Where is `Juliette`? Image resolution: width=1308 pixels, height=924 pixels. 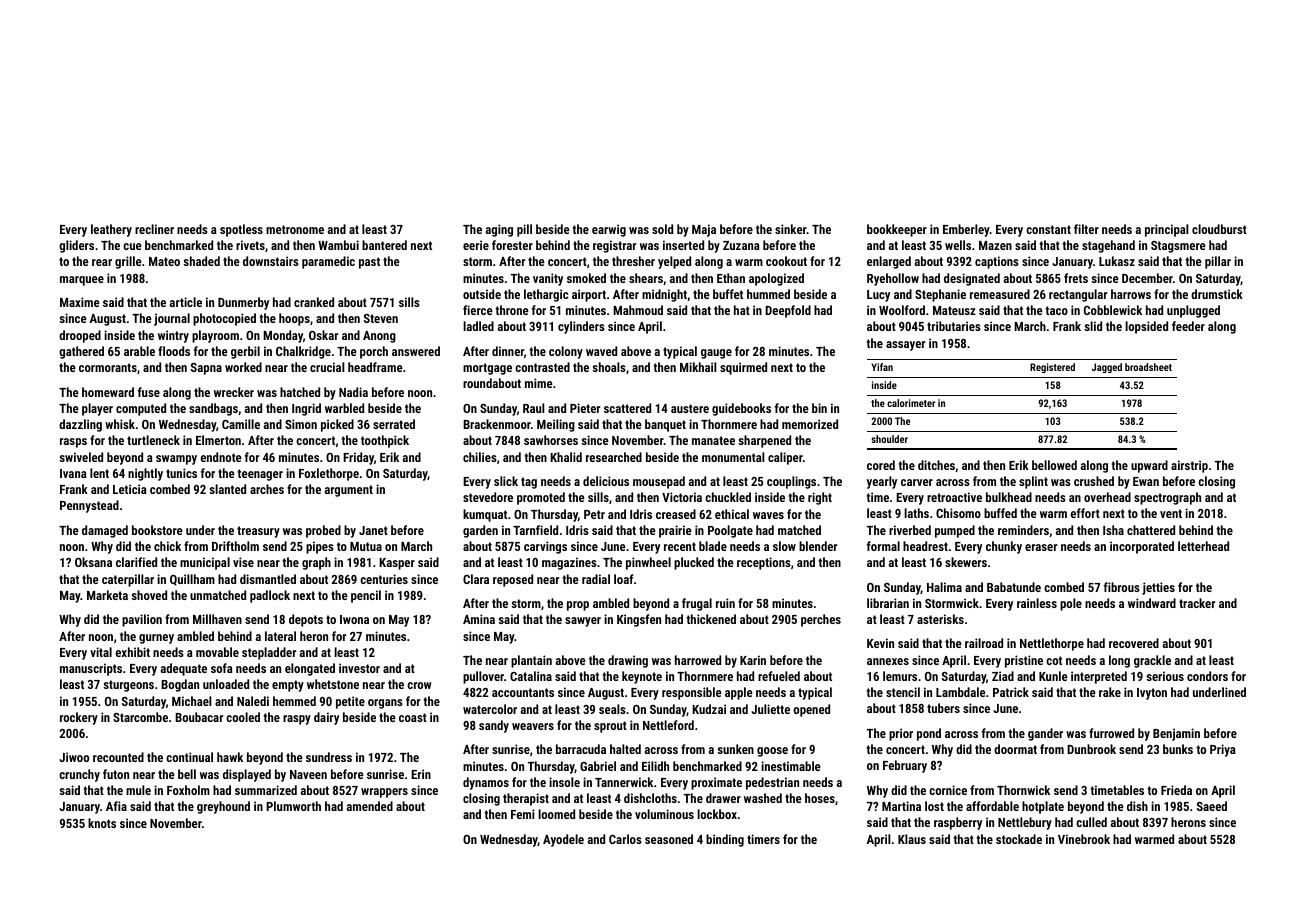
Juliette is located at coordinates (770, 709).
